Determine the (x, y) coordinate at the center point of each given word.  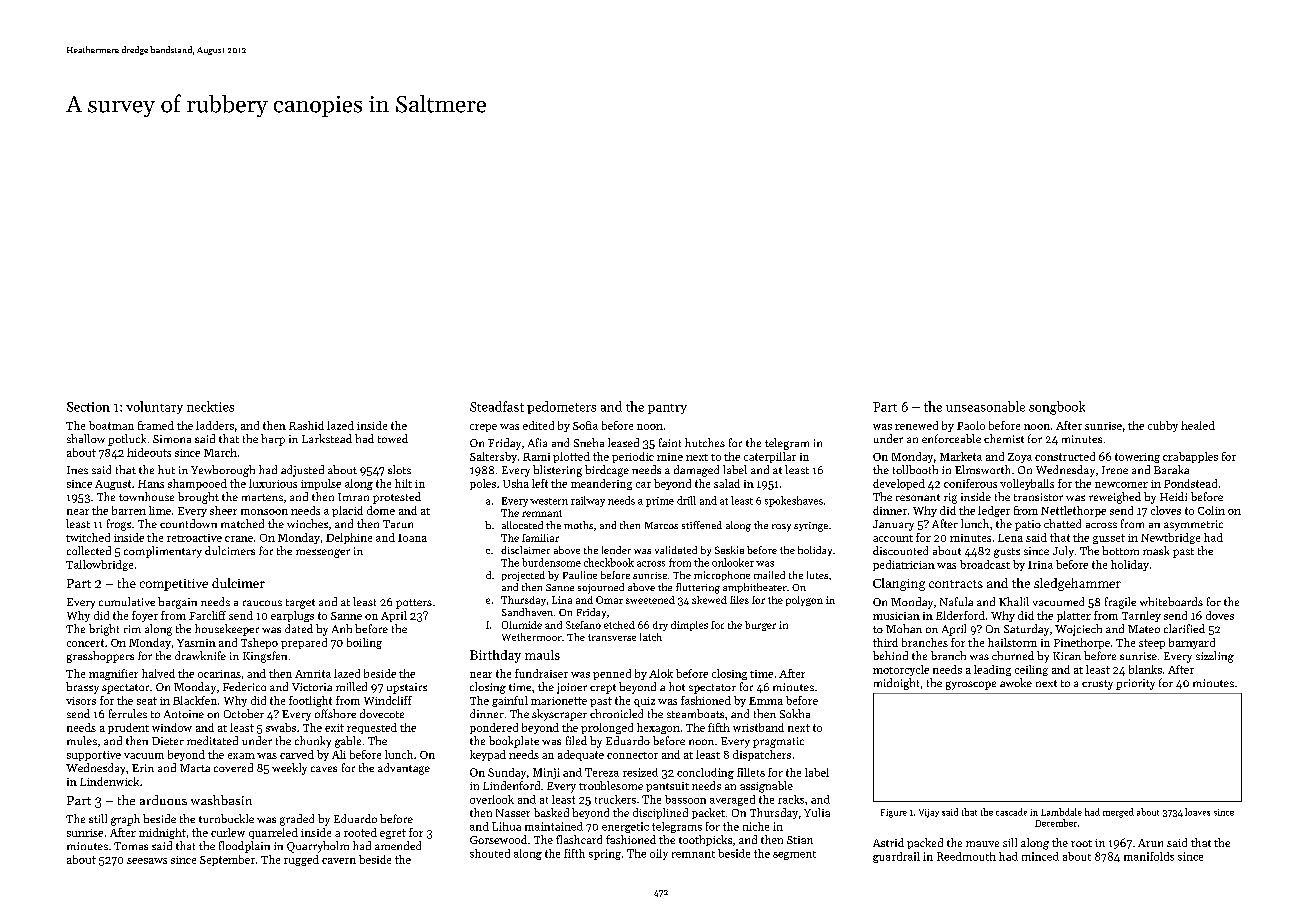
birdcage (607, 471)
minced (1040, 856)
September (227, 860)
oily (659, 854)
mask (1156, 550)
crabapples (1190, 457)
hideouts (149, 452)
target (300, 604)
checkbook (609, 562)
